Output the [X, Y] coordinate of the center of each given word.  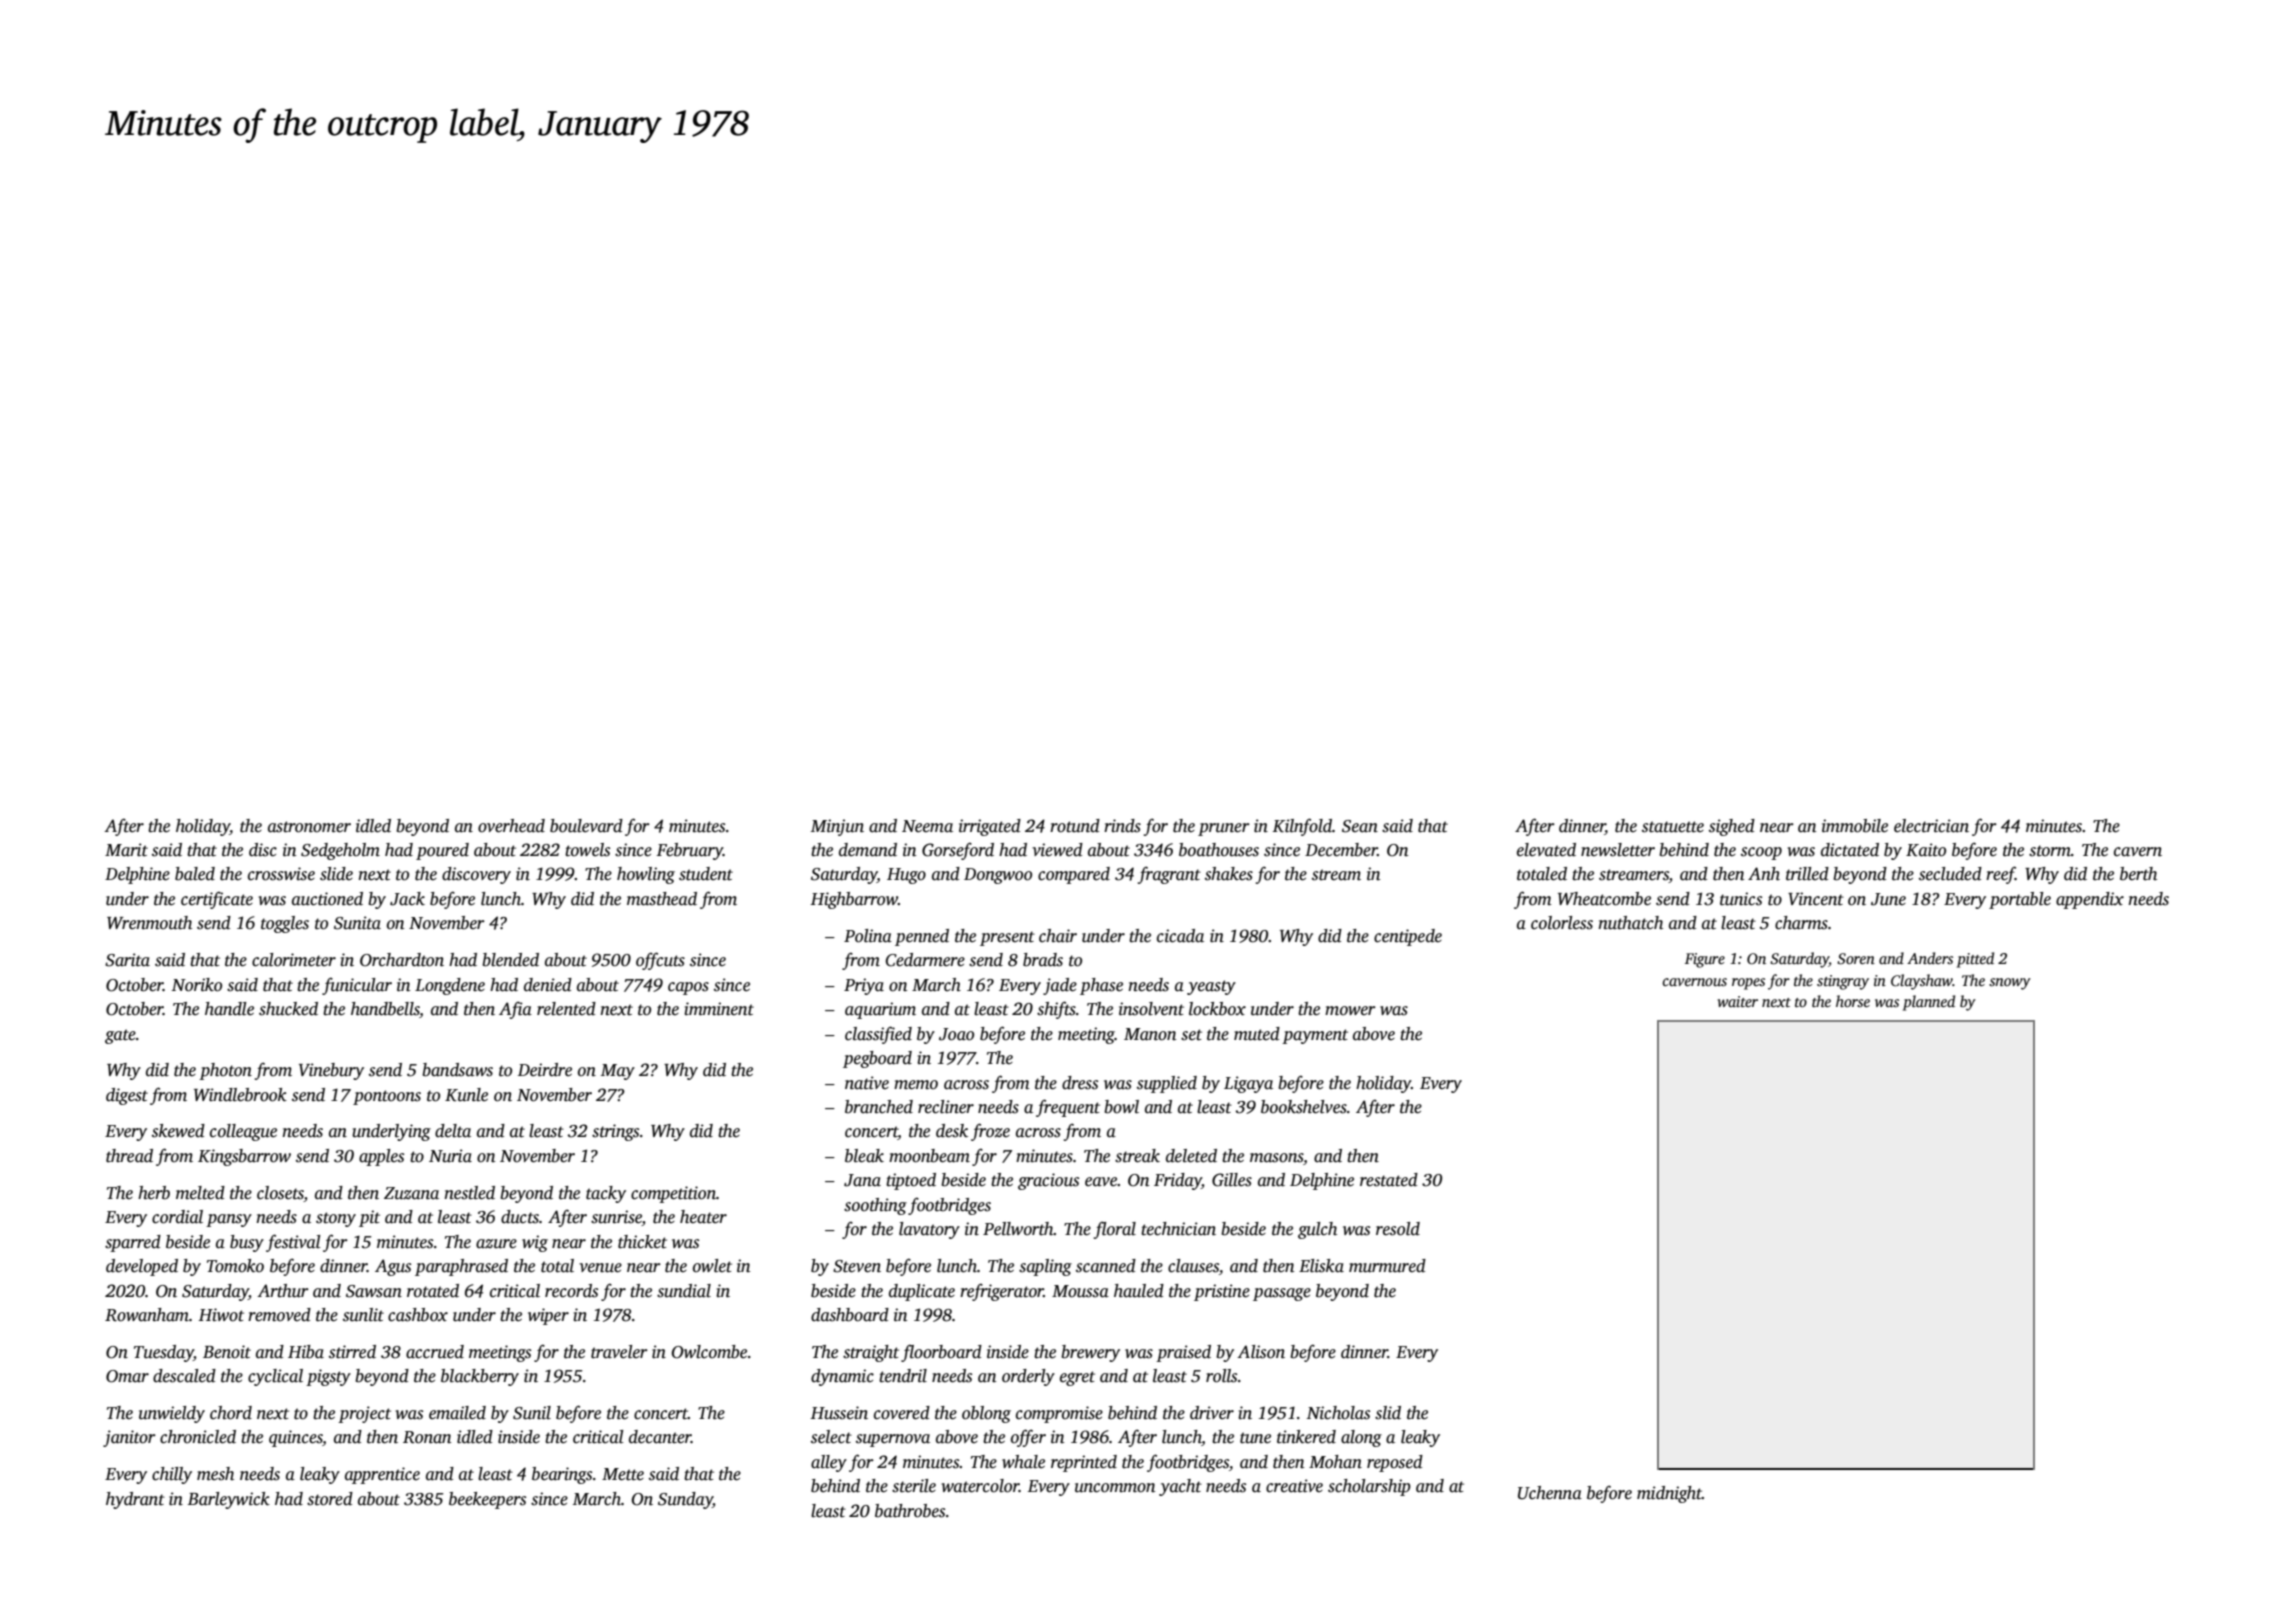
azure [496, 1244]
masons [1276, 1158]
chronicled [198, 1437]
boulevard [586, 826]
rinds [1122, 826]
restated [1389, 1180]
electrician [1931, 826]
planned [1929, 1003]
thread [129, 1156]
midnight [1669, 1494]
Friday [1178, 1181]
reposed [1395, 1463]
